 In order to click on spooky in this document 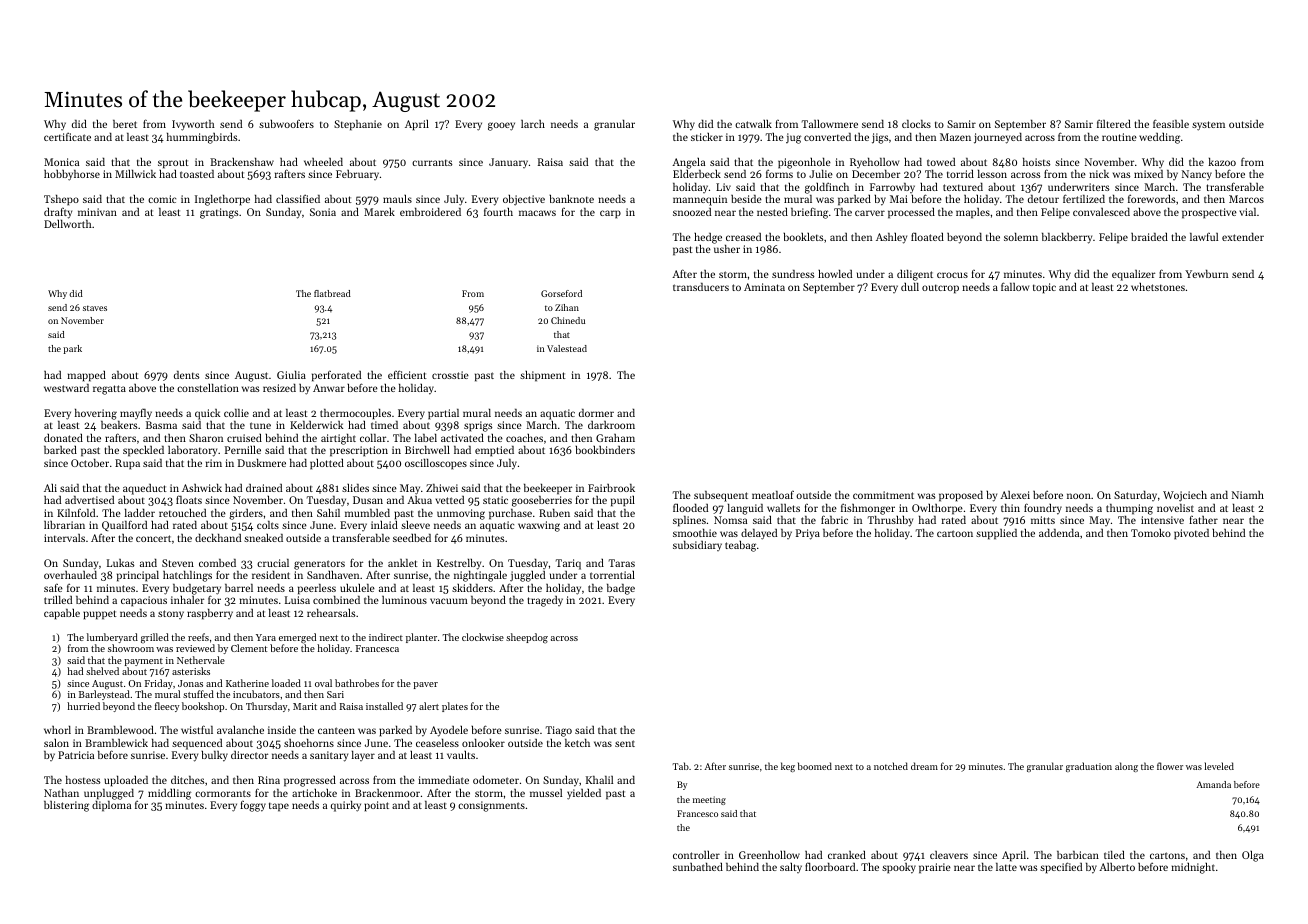, I will do `click(899, 868)`.
